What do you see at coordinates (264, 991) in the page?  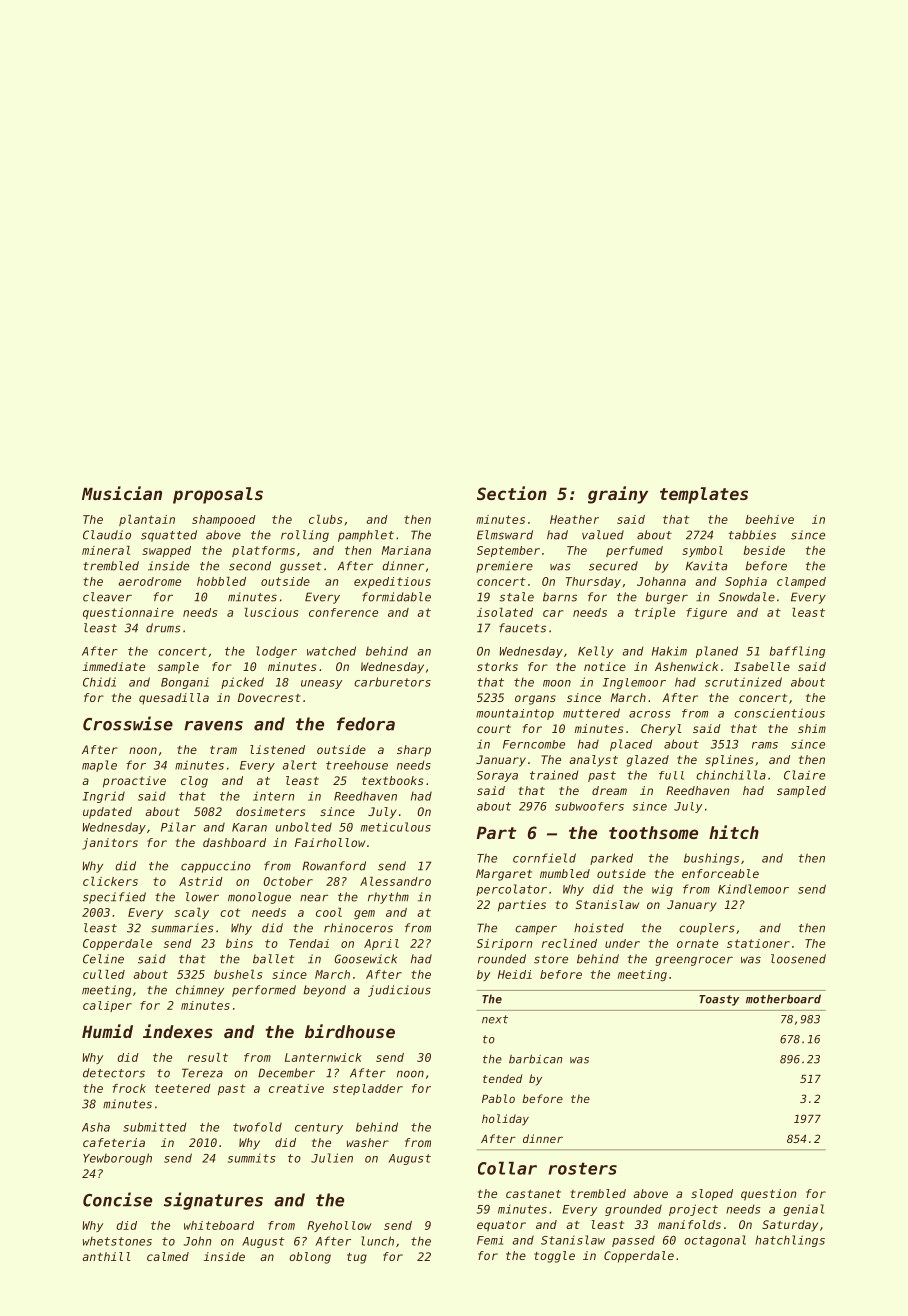 I see `performed` at bounding box center [264, 991].
